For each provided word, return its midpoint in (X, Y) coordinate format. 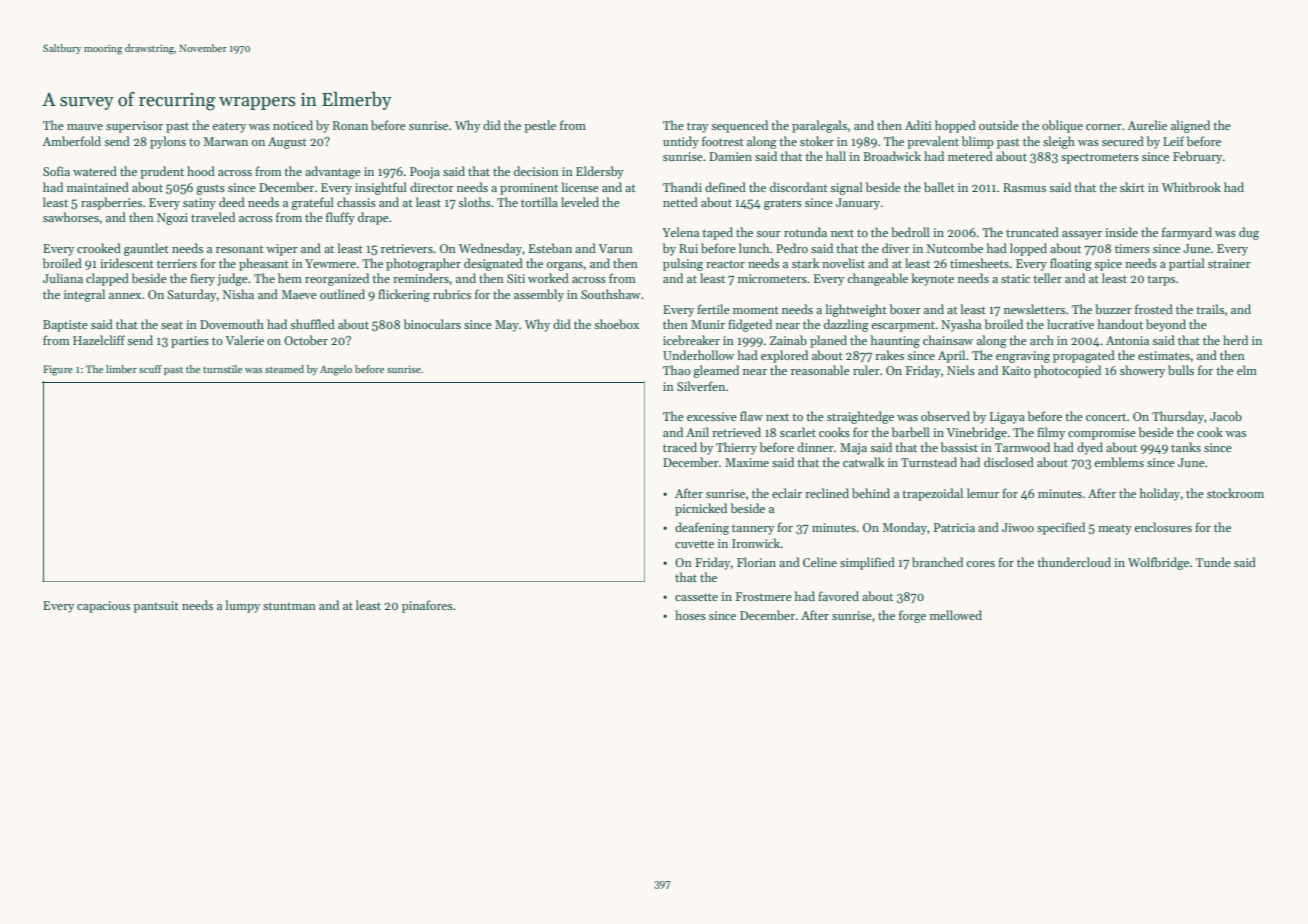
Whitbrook (1191, 187)
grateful (313, 203)
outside (999, 125)
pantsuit (156, 607)
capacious (103, 607)
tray (697, 127)
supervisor (134, 127)
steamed (284, 369)
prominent (529, 189)
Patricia (954, 527)
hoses (690, 615)
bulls (1181, 370)
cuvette (694, 544)
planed (828, 341)
